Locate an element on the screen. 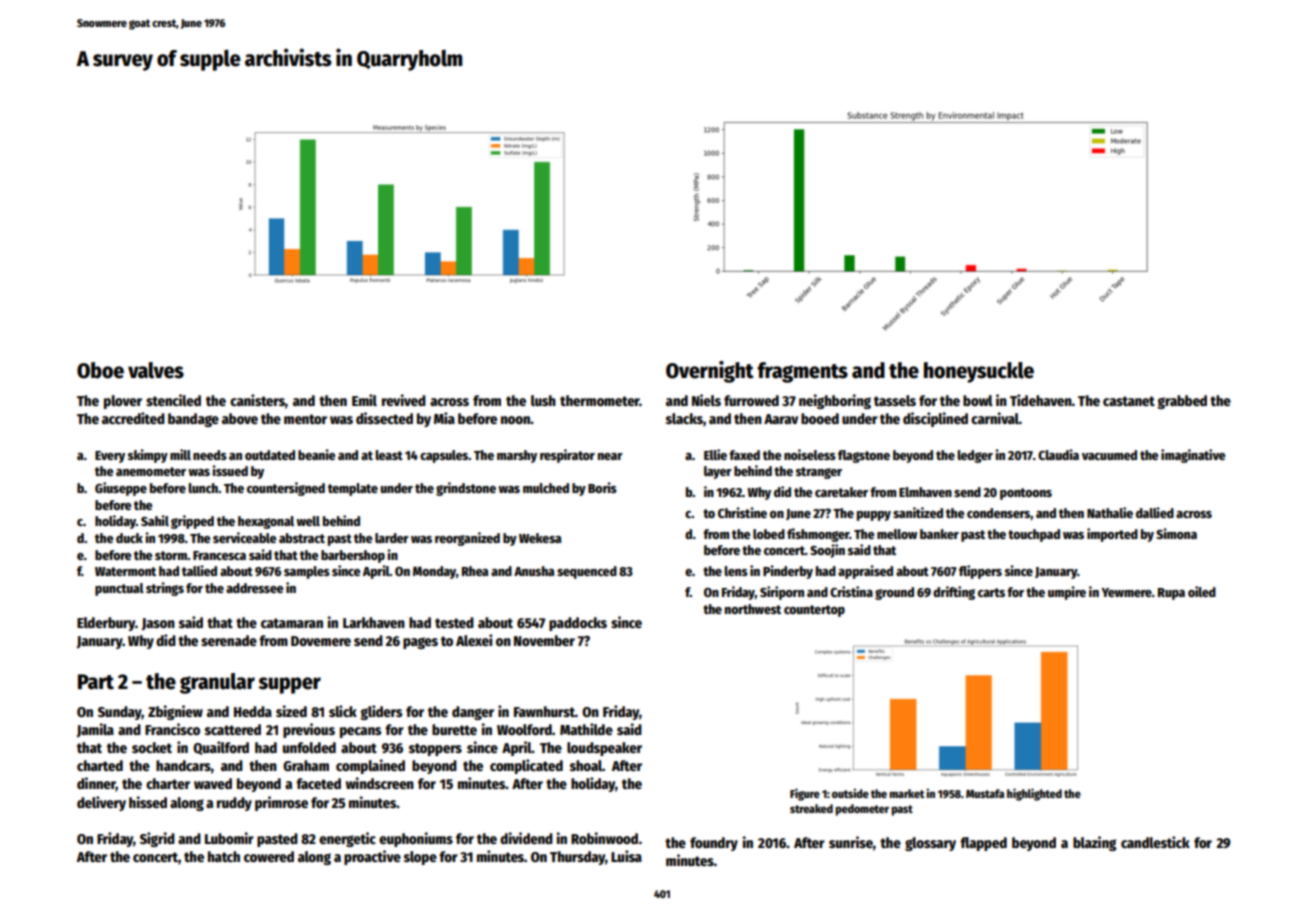 The height and width of the screenshot is (924, 1308). granular is located at coordinates (217, 683).
